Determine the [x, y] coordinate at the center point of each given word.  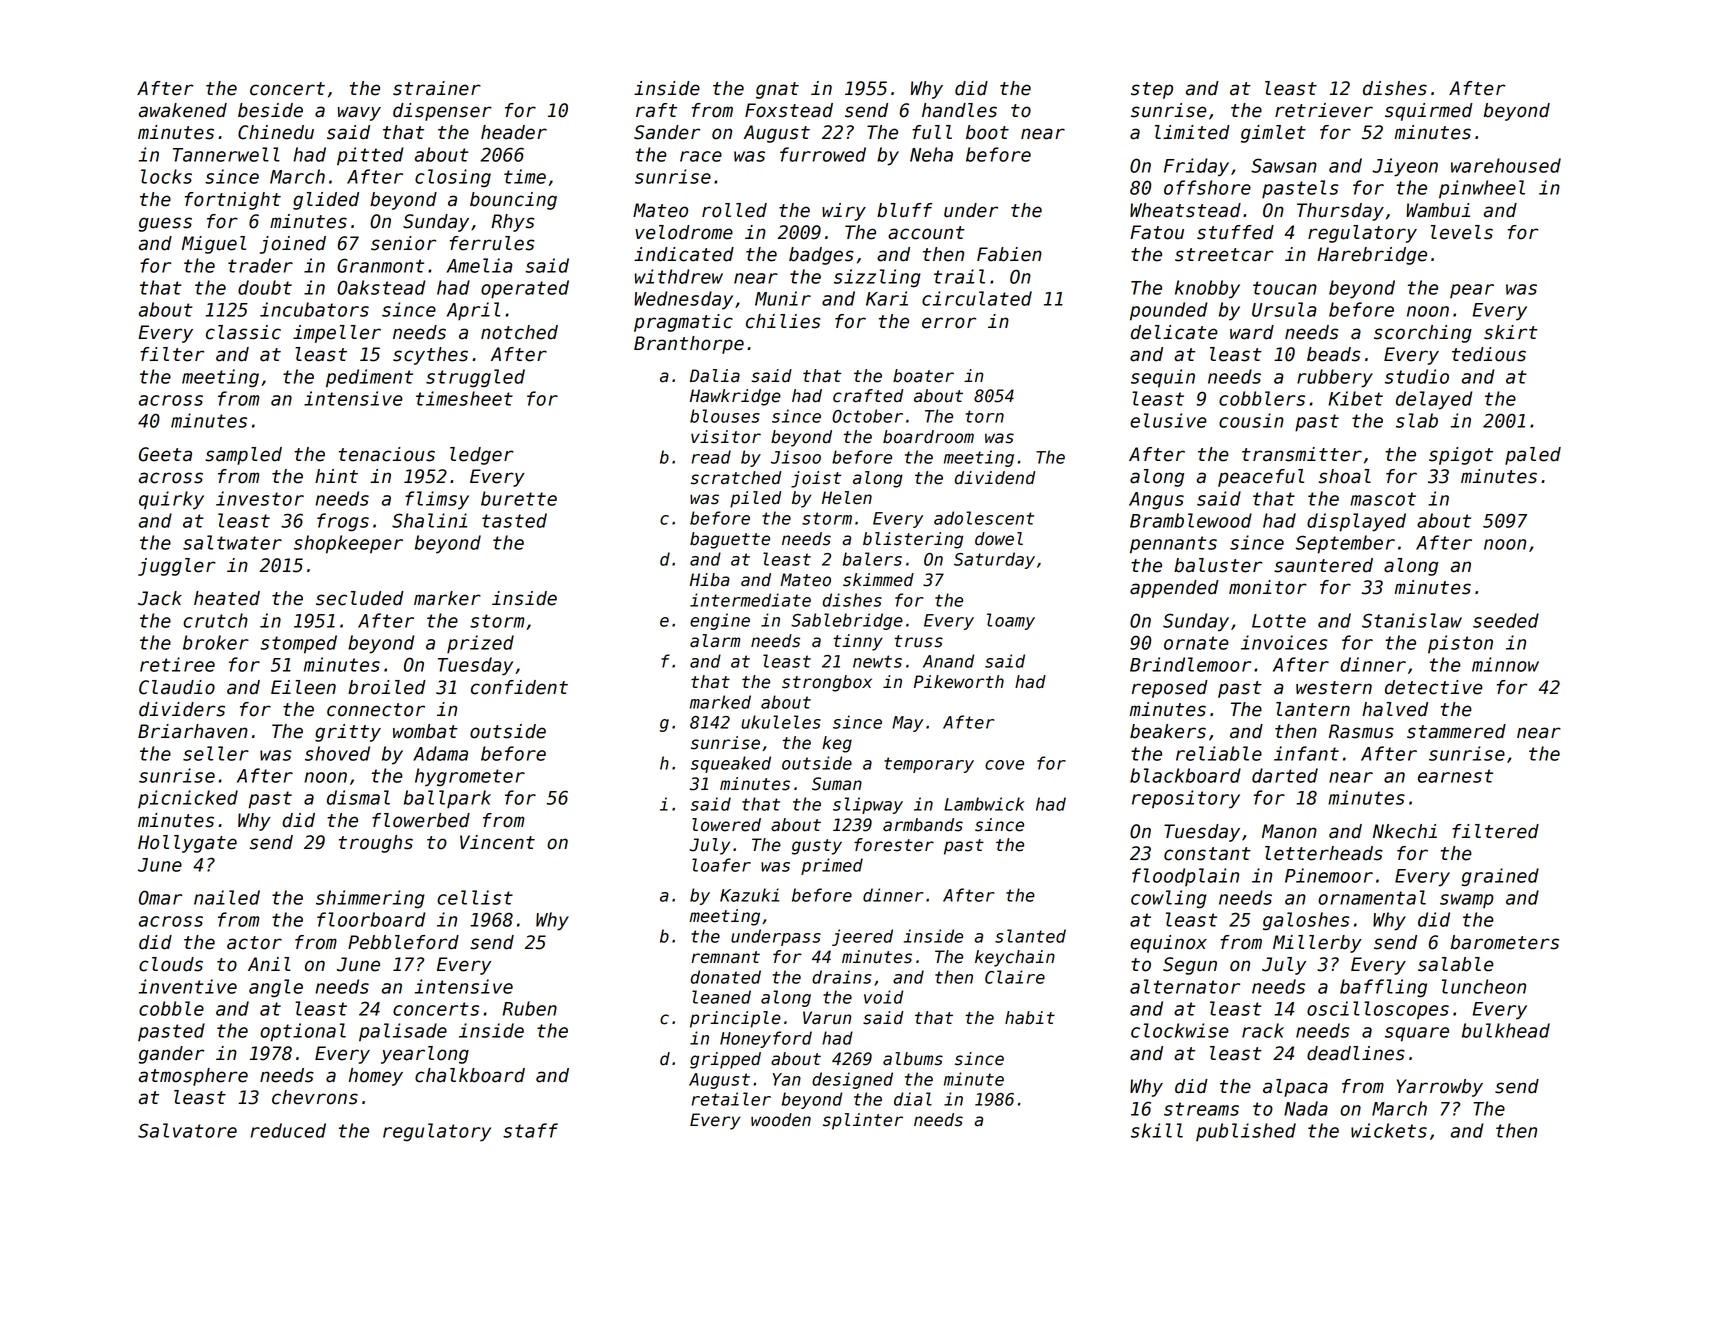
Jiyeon [1405, 167]
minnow [1505, 664]
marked [720, 702]
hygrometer [470, 777]
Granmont [380, 265]
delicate [1174, 332]
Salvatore [187, 1130]
